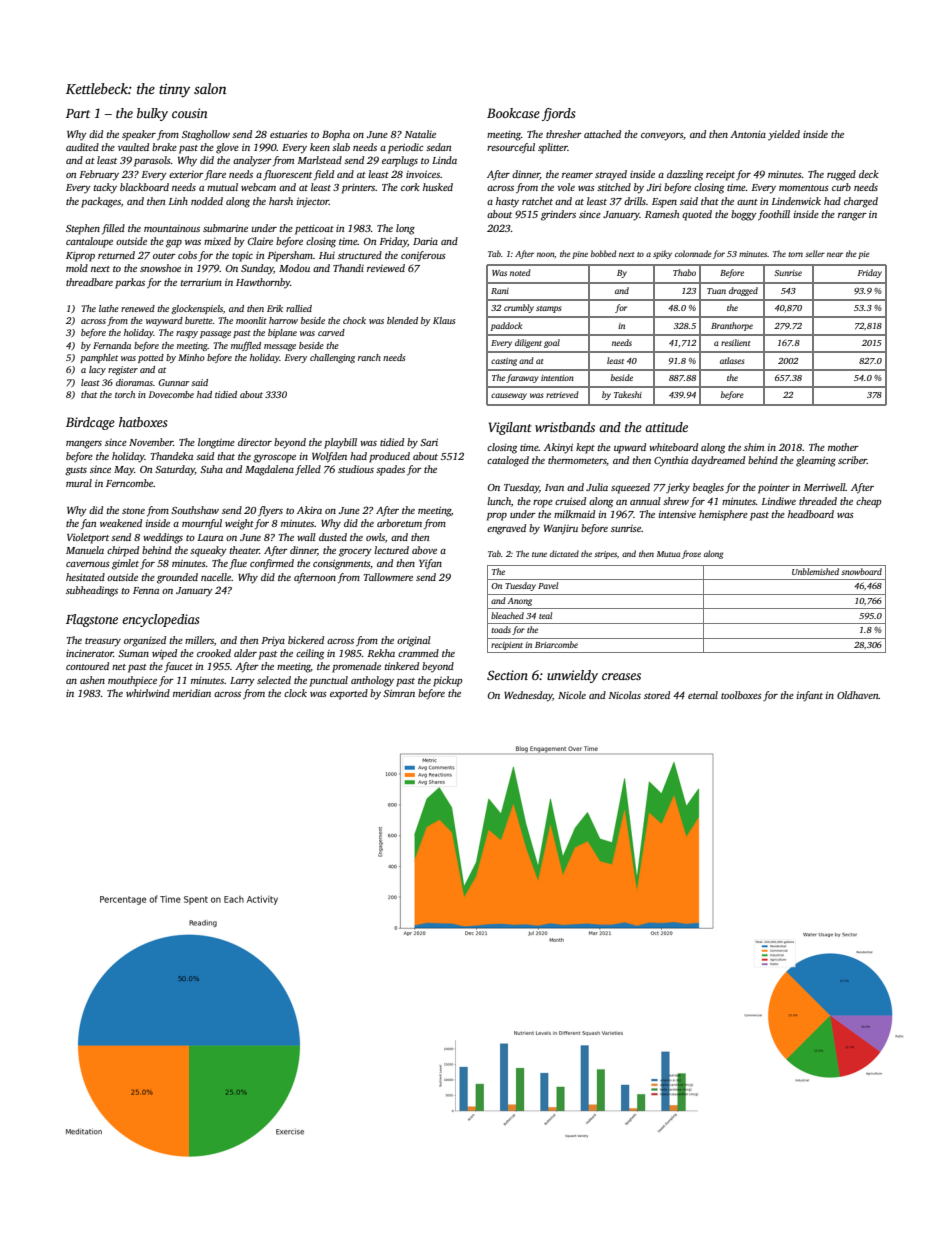 Image resolution: width=952 pixels, height=1233 pixels. I want to click on squeaky, so click(208, 551).
